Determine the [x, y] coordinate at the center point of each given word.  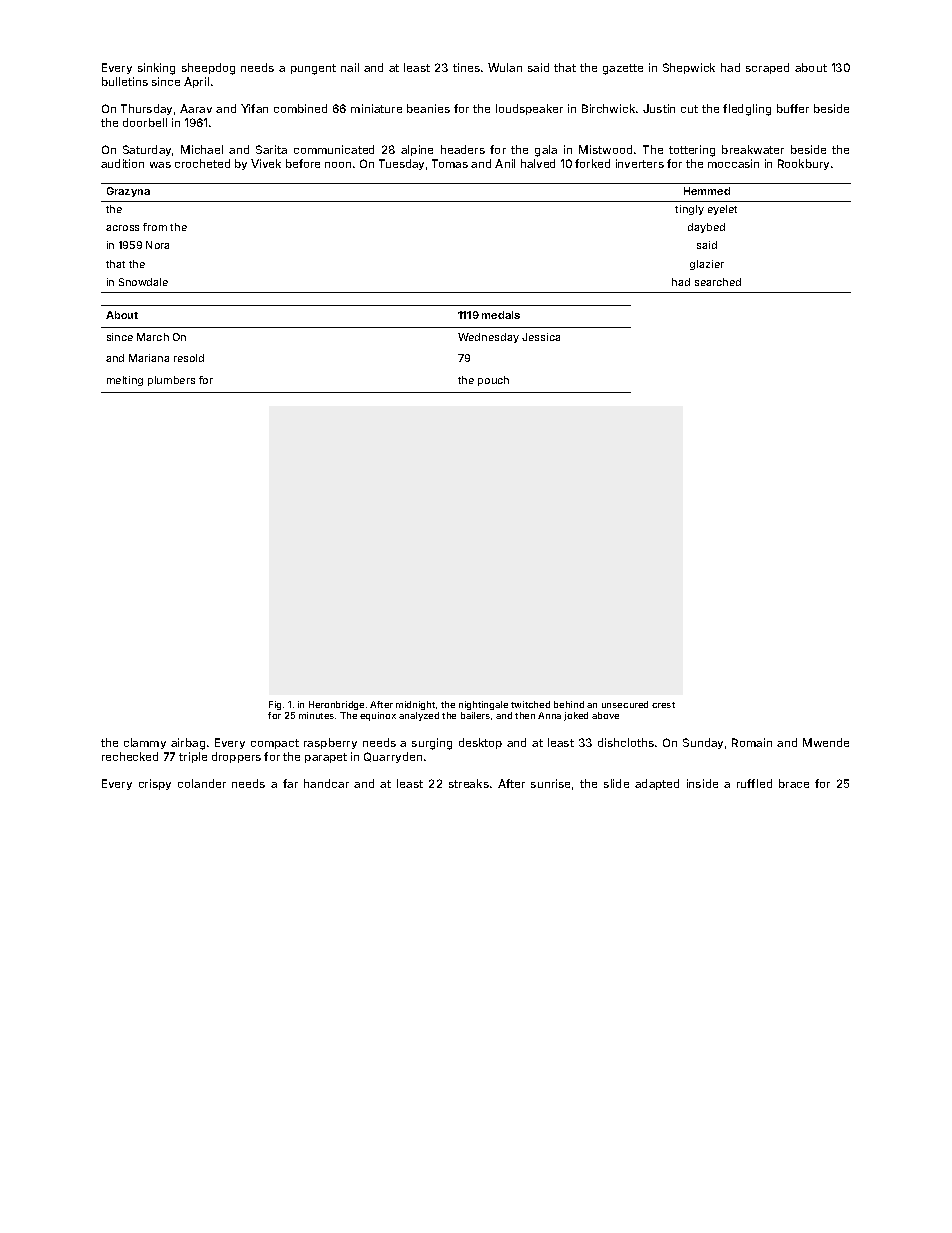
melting [125, 381]
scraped [767, 68]
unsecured [625, 704]
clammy [145, 743]
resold [189, 358]
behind [569, 704]
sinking [156, 69]
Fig [275, 705]
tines [466, 67]
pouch [493, 381]
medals [501, 315]
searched [718, 282]
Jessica [541, 337]
